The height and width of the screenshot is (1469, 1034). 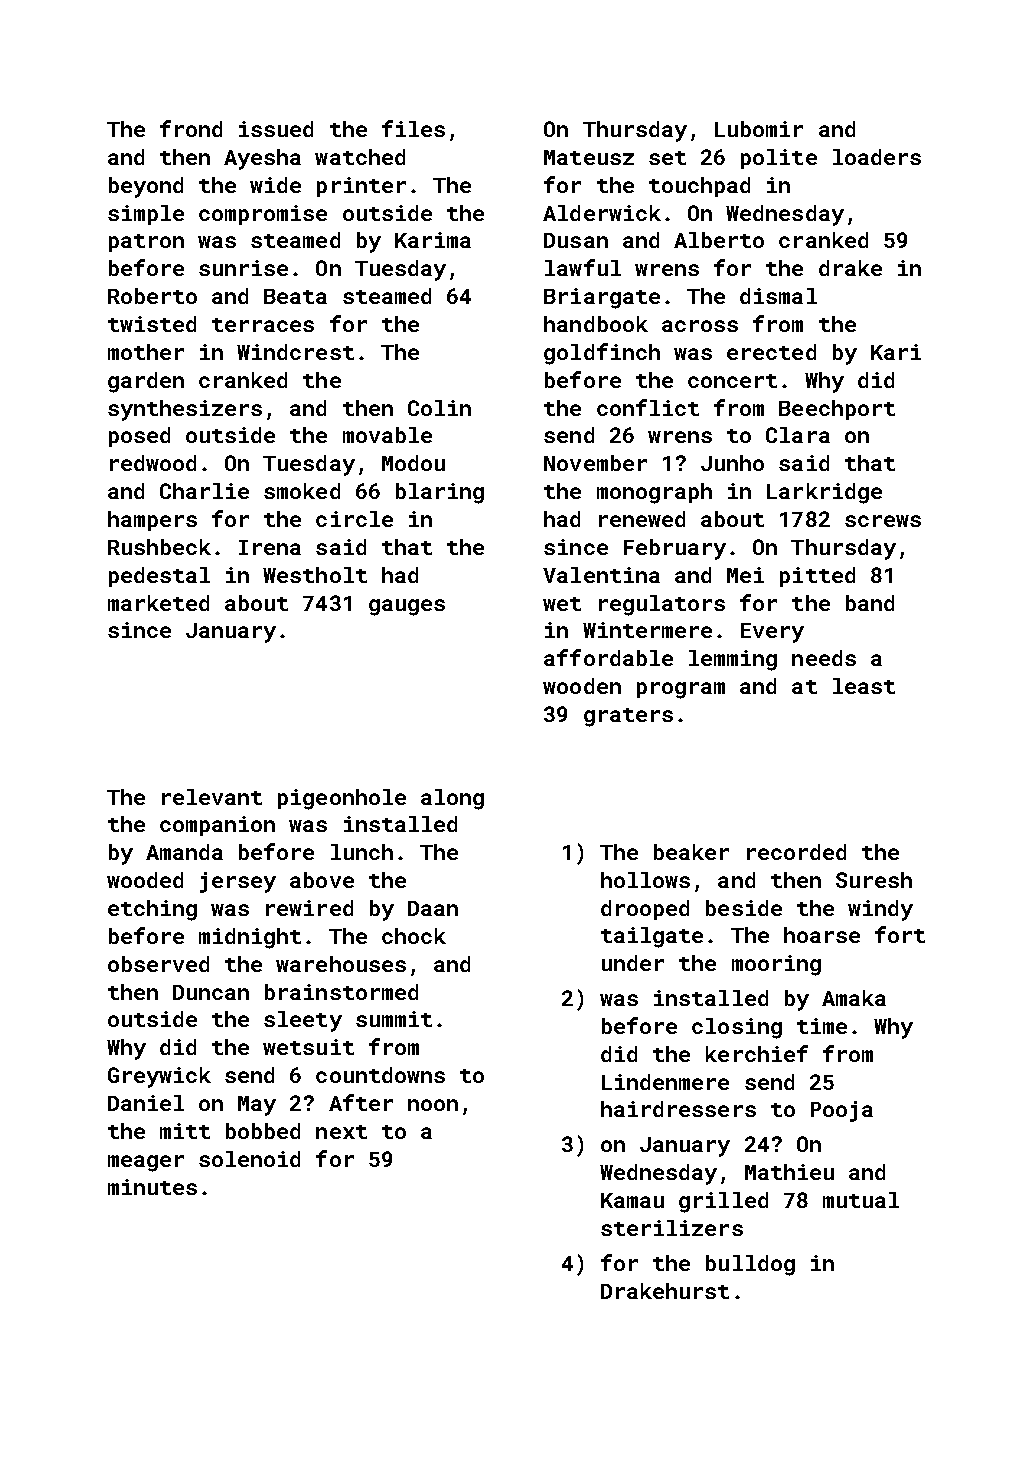 What do you see at coordinates (146, 1163) in the screenshot?
I see `meager` at bounding box center [146, 1163].
